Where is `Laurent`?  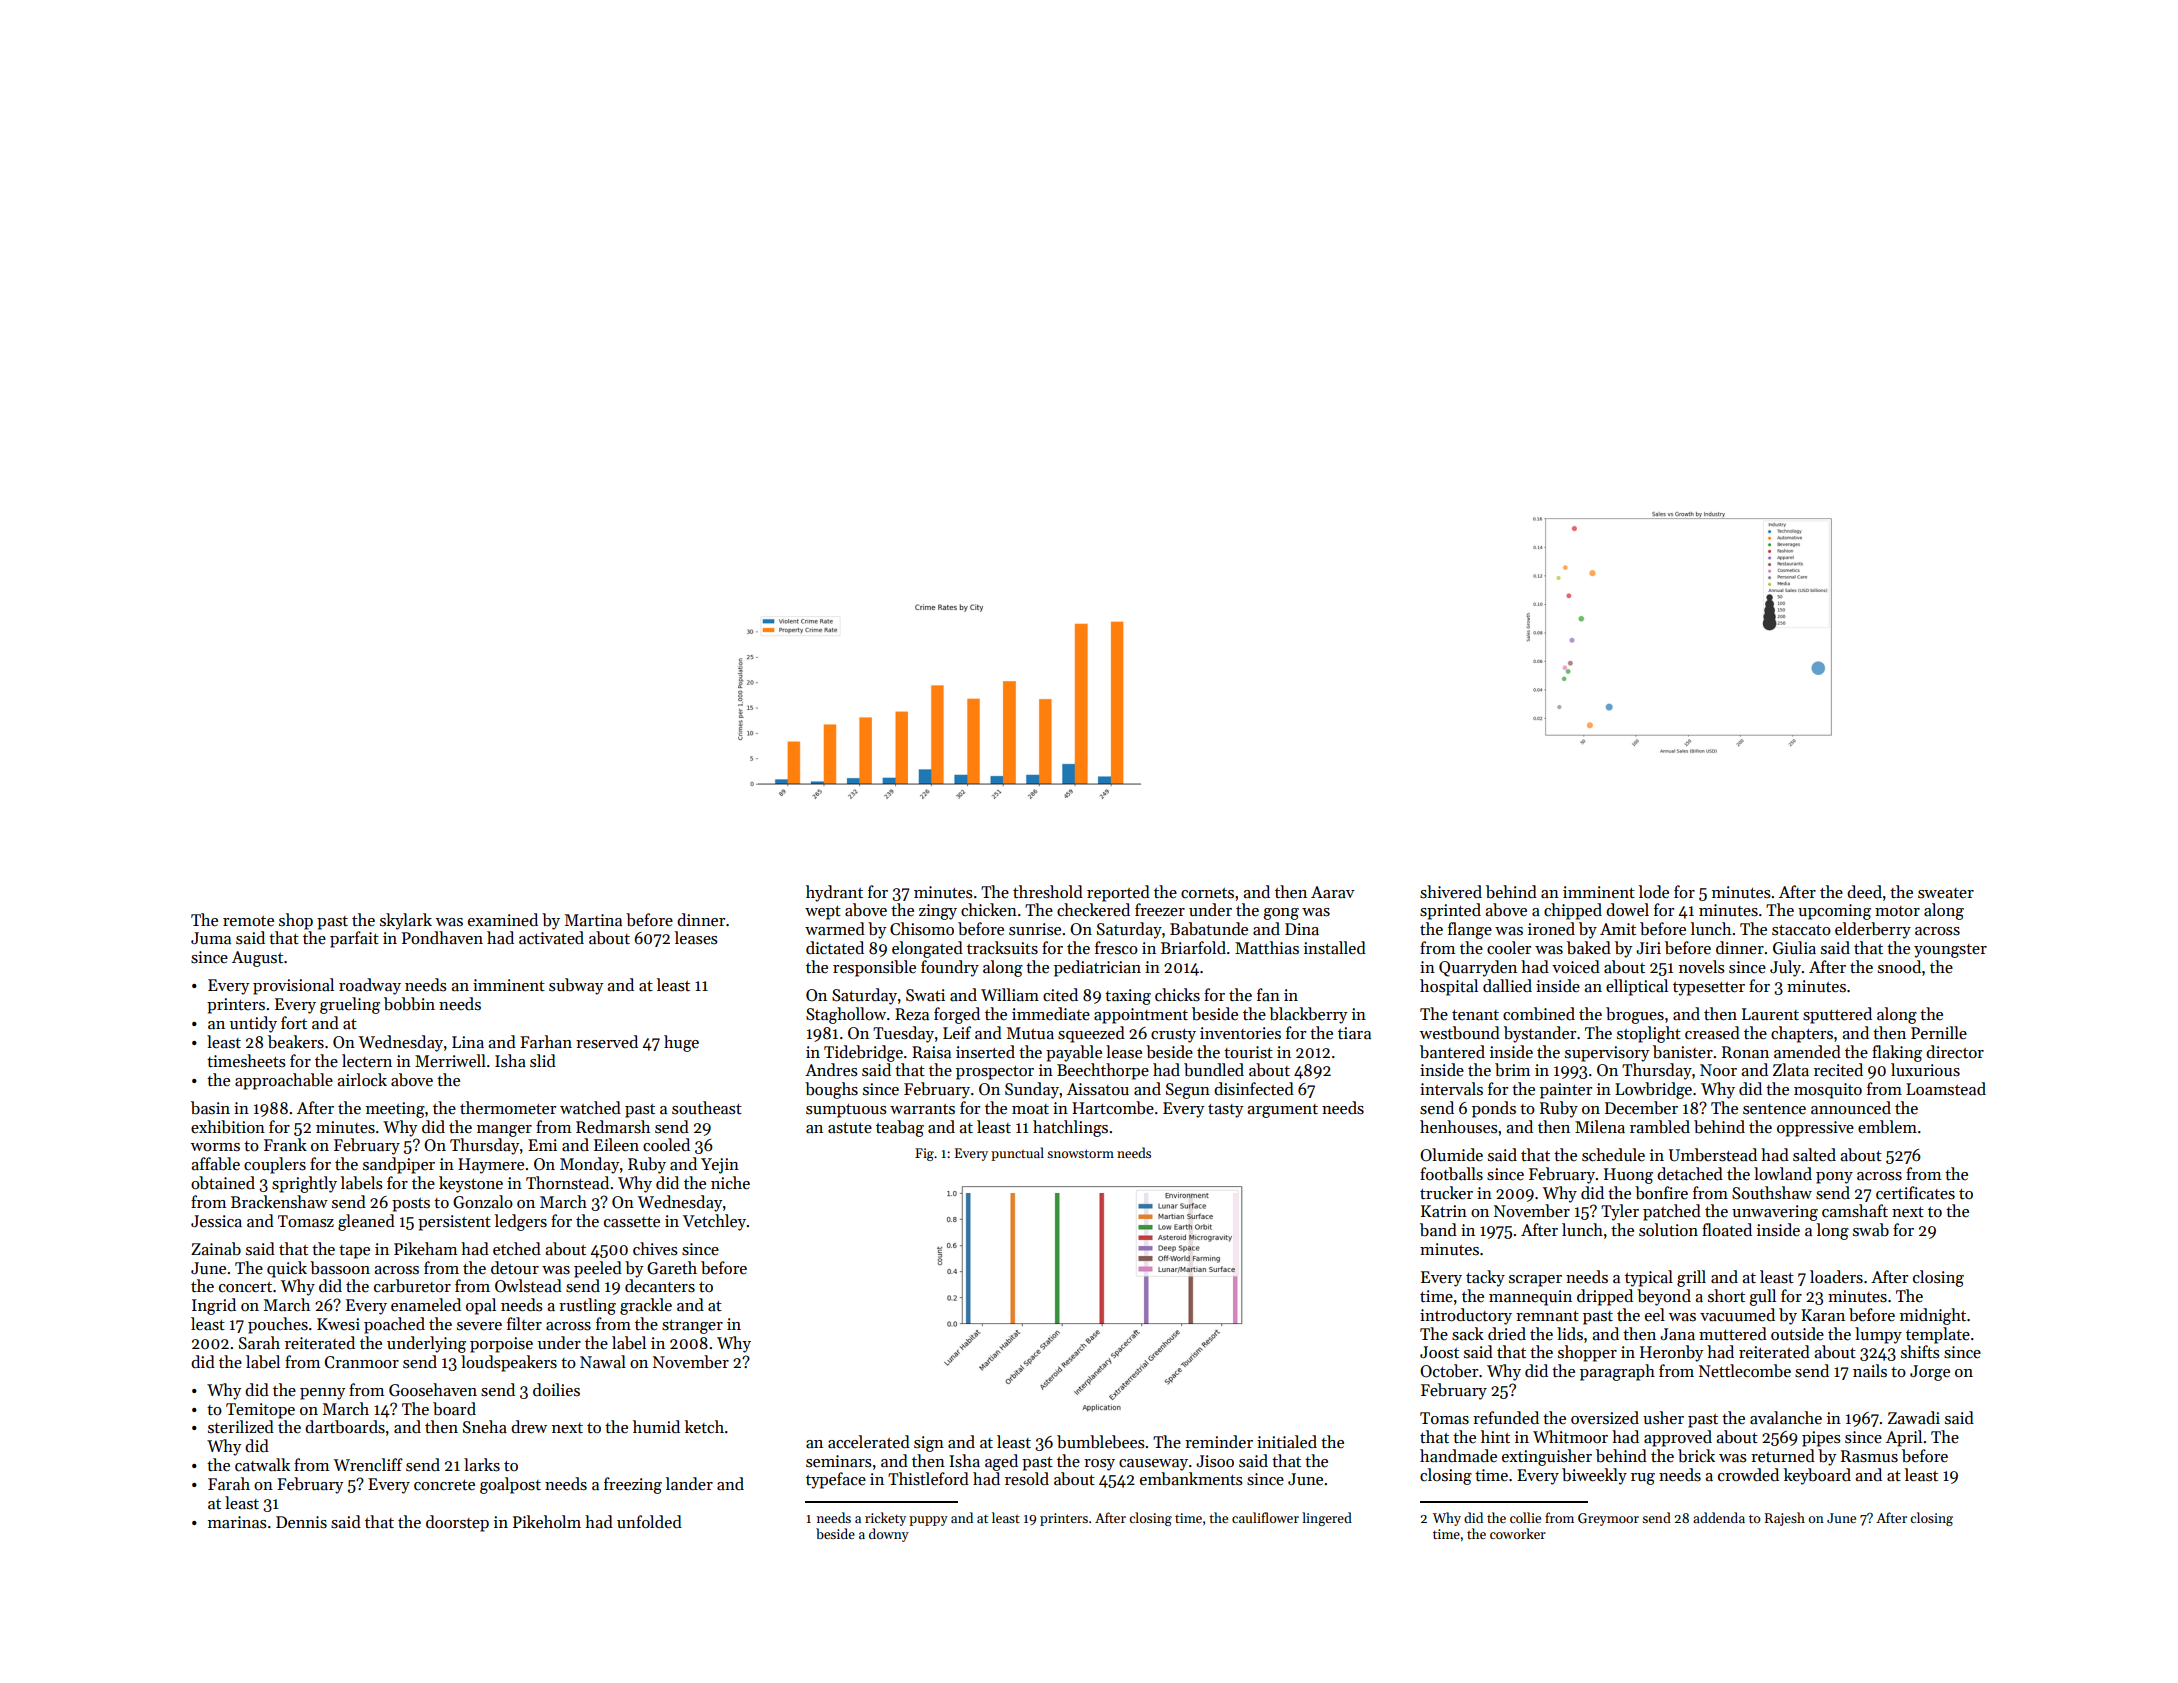
Laurent is located at coordinates (1770, 1014).
